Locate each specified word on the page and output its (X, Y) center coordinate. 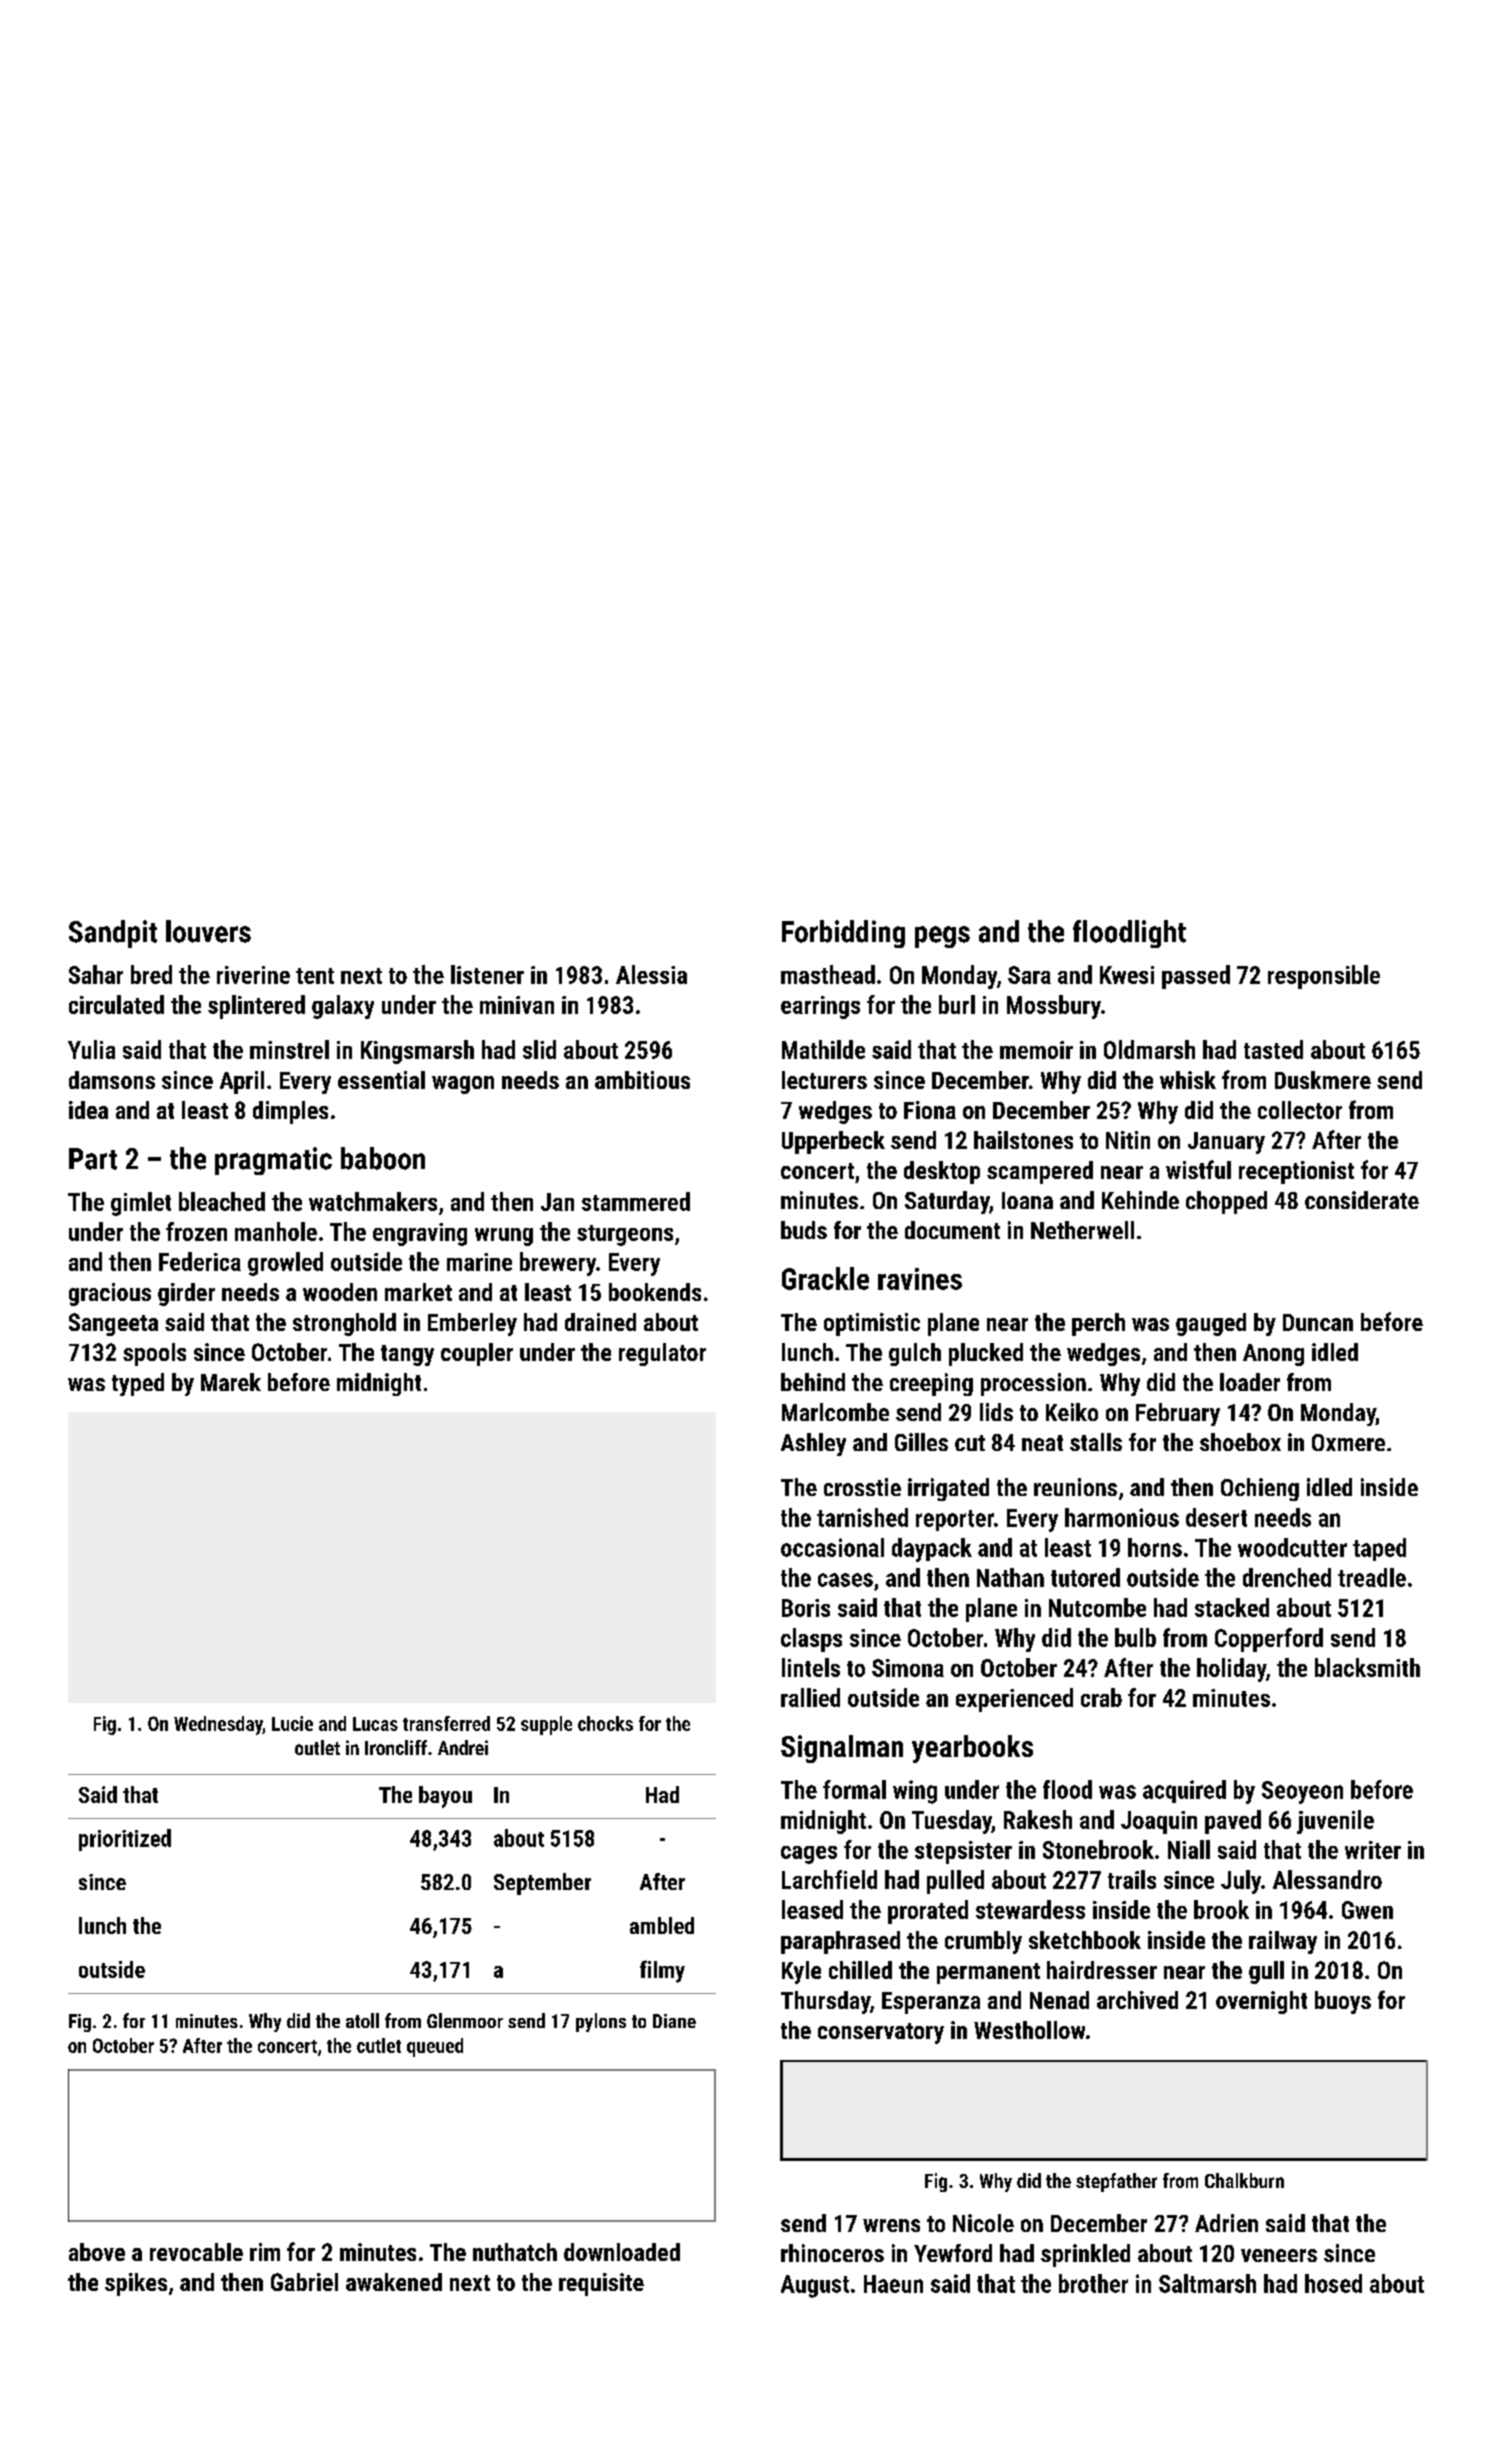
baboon (383, 1158)
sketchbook (1085, 1940)
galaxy (343, 1007)
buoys (1343, 2002)
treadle (1372, 1577)
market (418, 1292)
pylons (601, 2022)
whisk (1188, 1080)
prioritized (125, 1840)
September (542, 1884)
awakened (394, 2282)
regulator (662, 1354)
